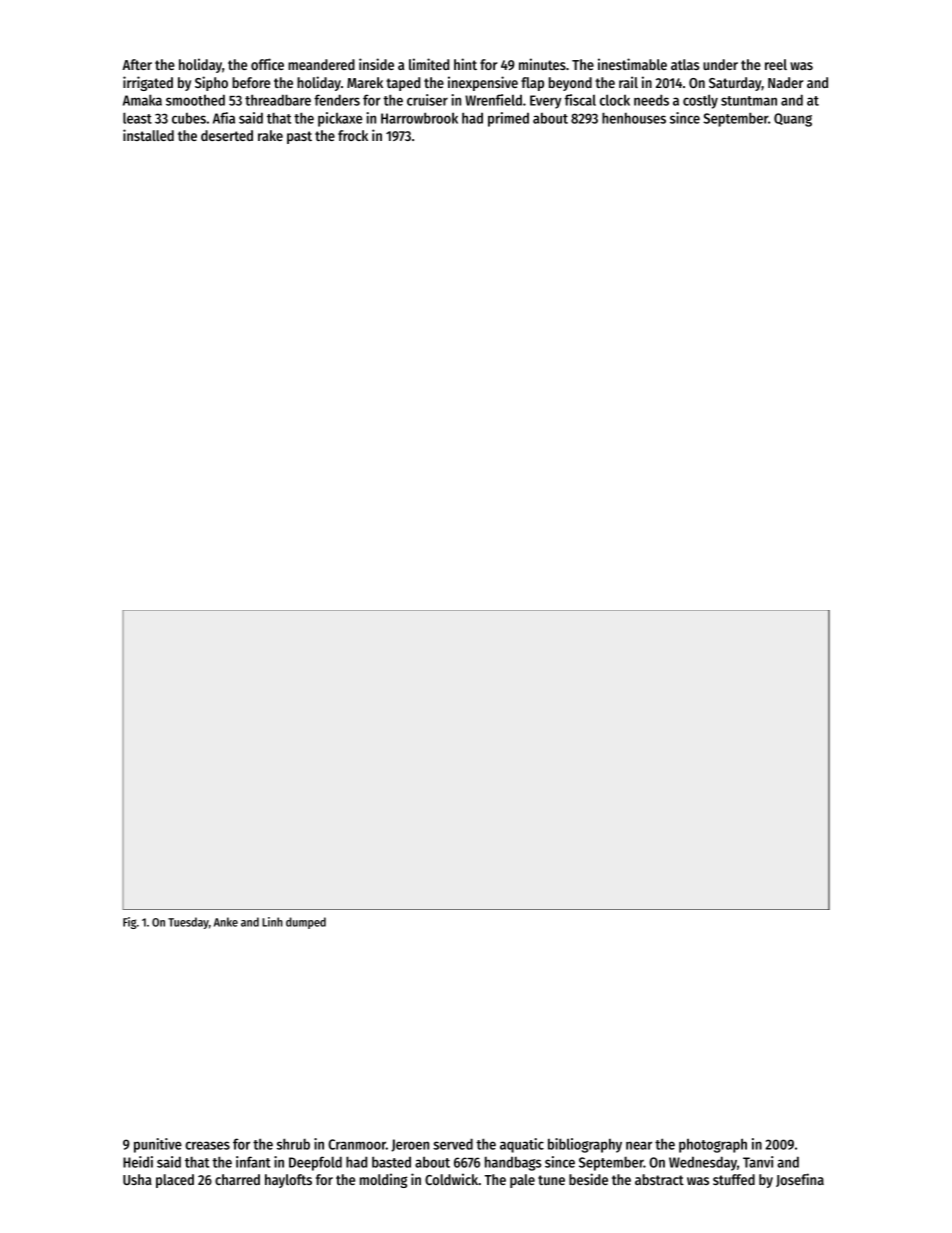 Image resolution: width=952 pixels, height=1233 pixels. Describe the element at coordinates (267, 64) in the image. I see `office` at that location.
